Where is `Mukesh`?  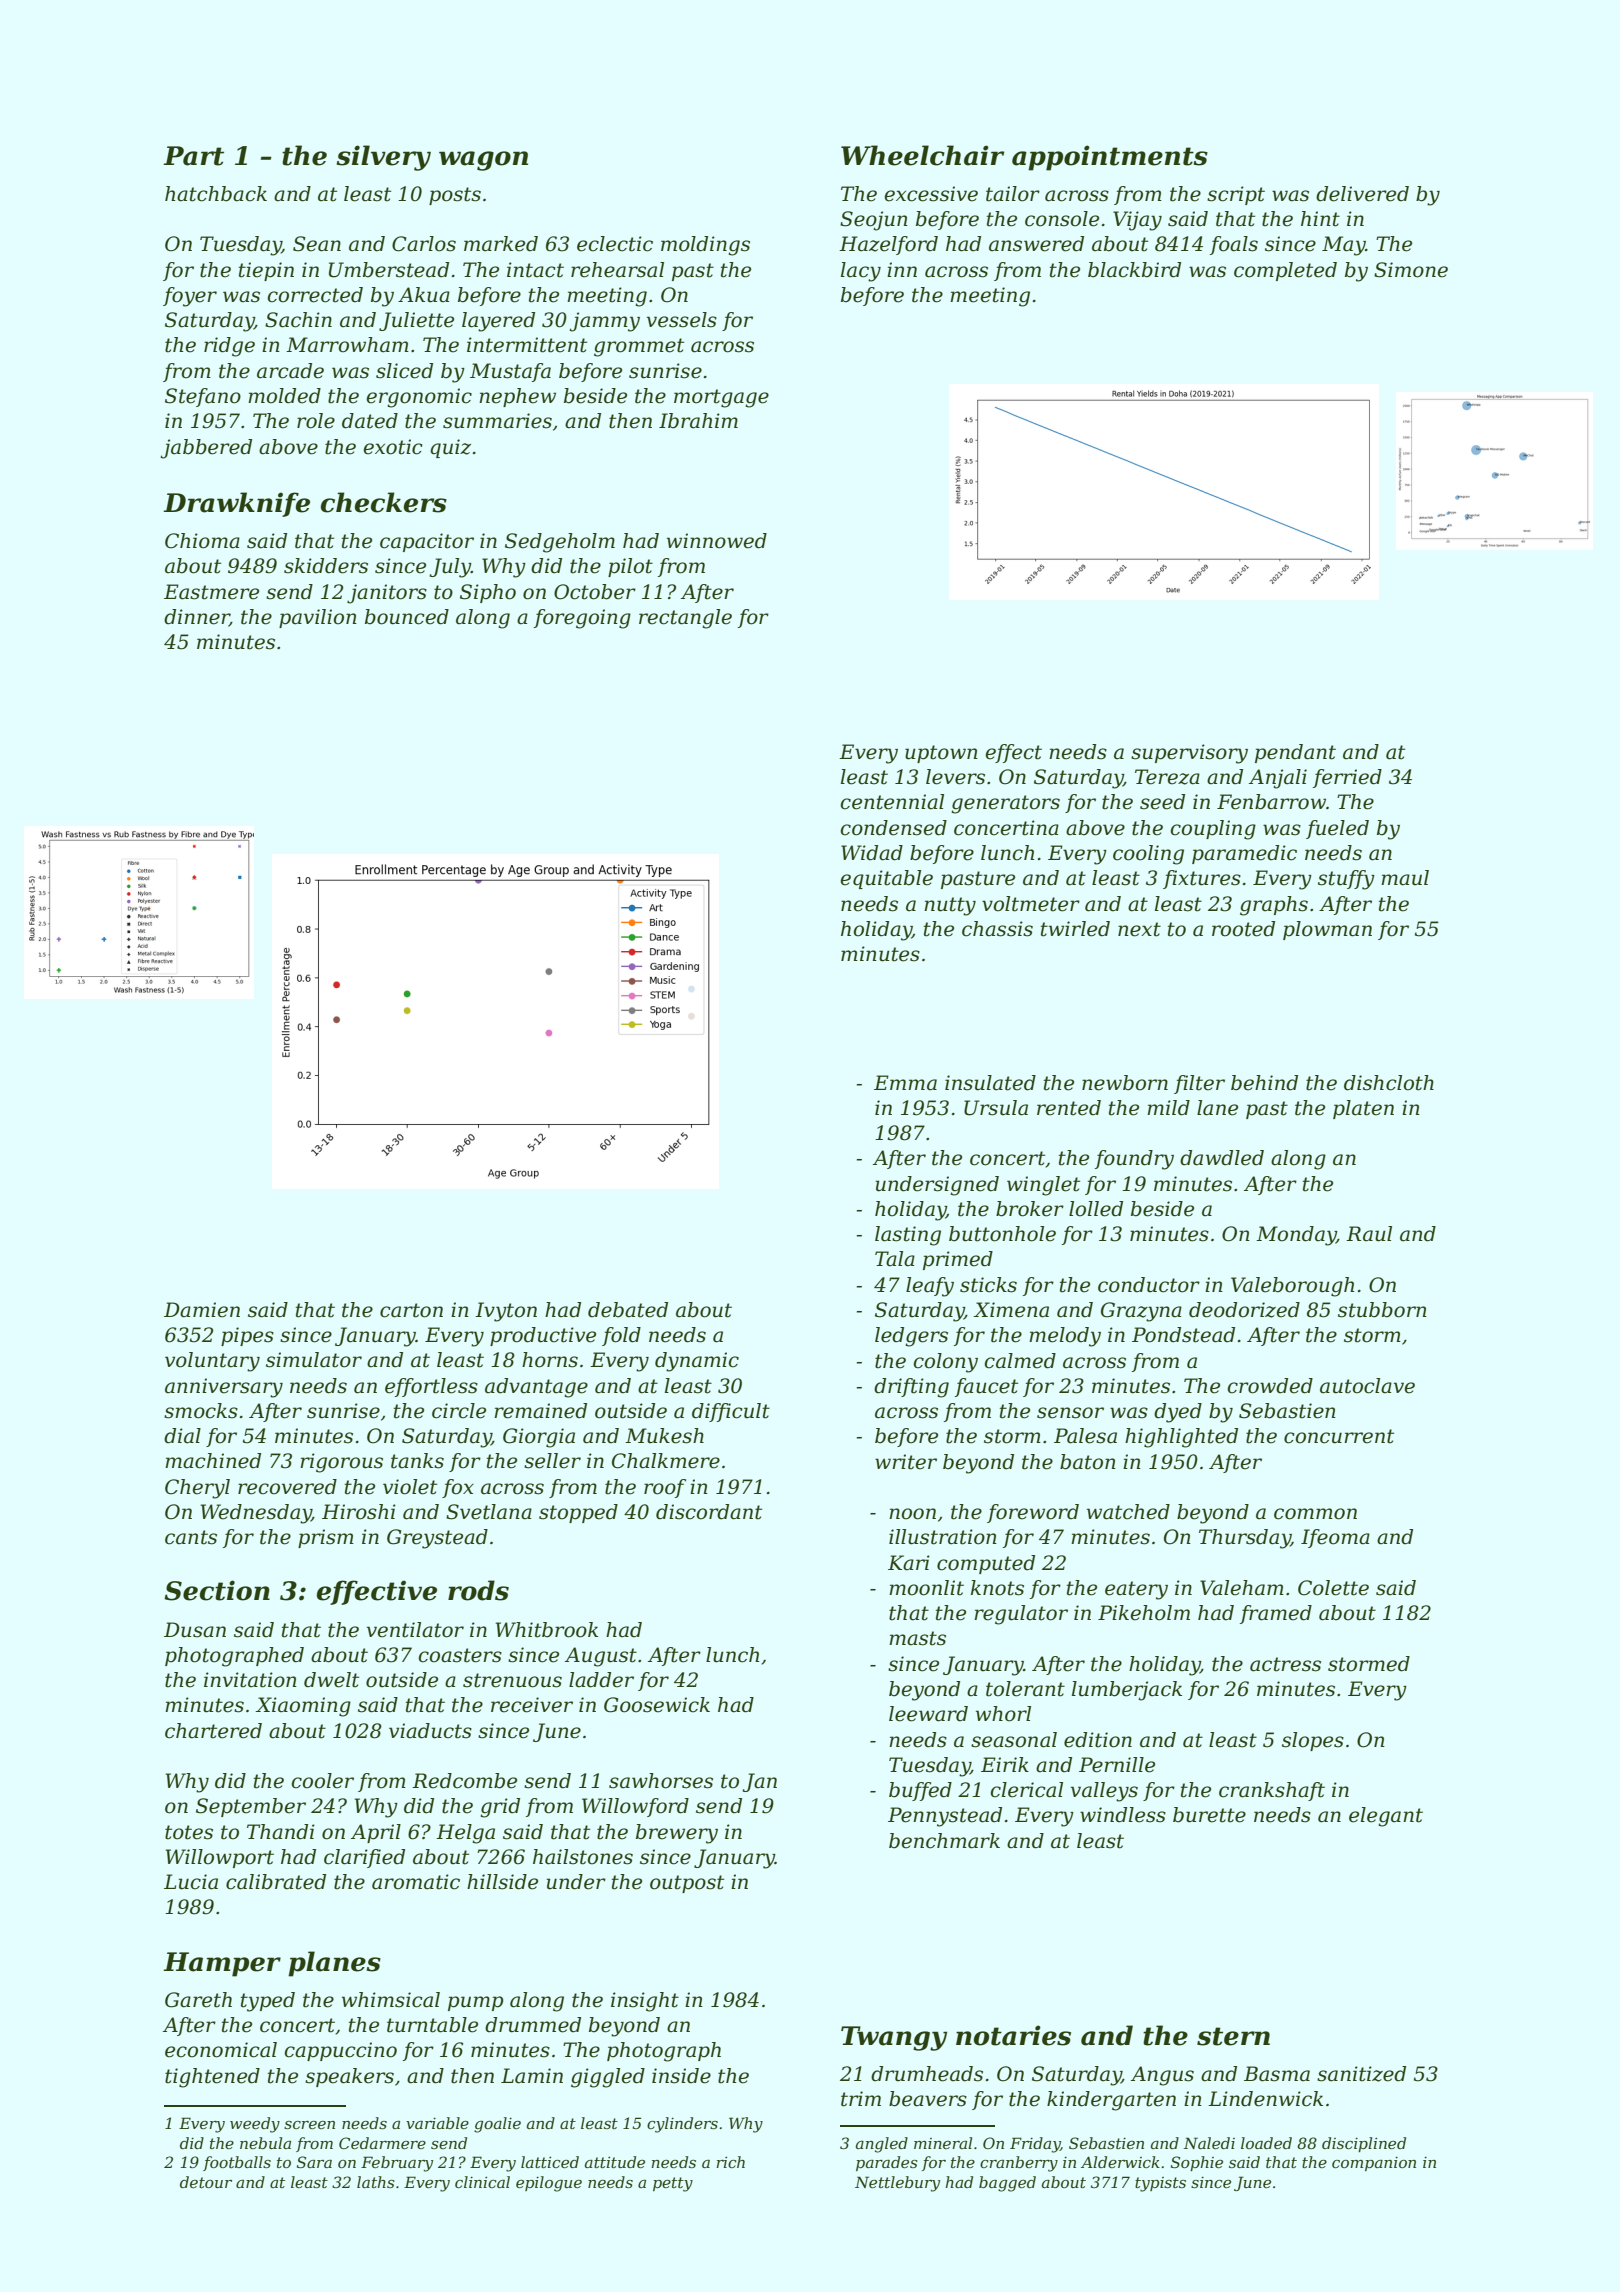
Mukesh is located at coordinates (664, 1436).
